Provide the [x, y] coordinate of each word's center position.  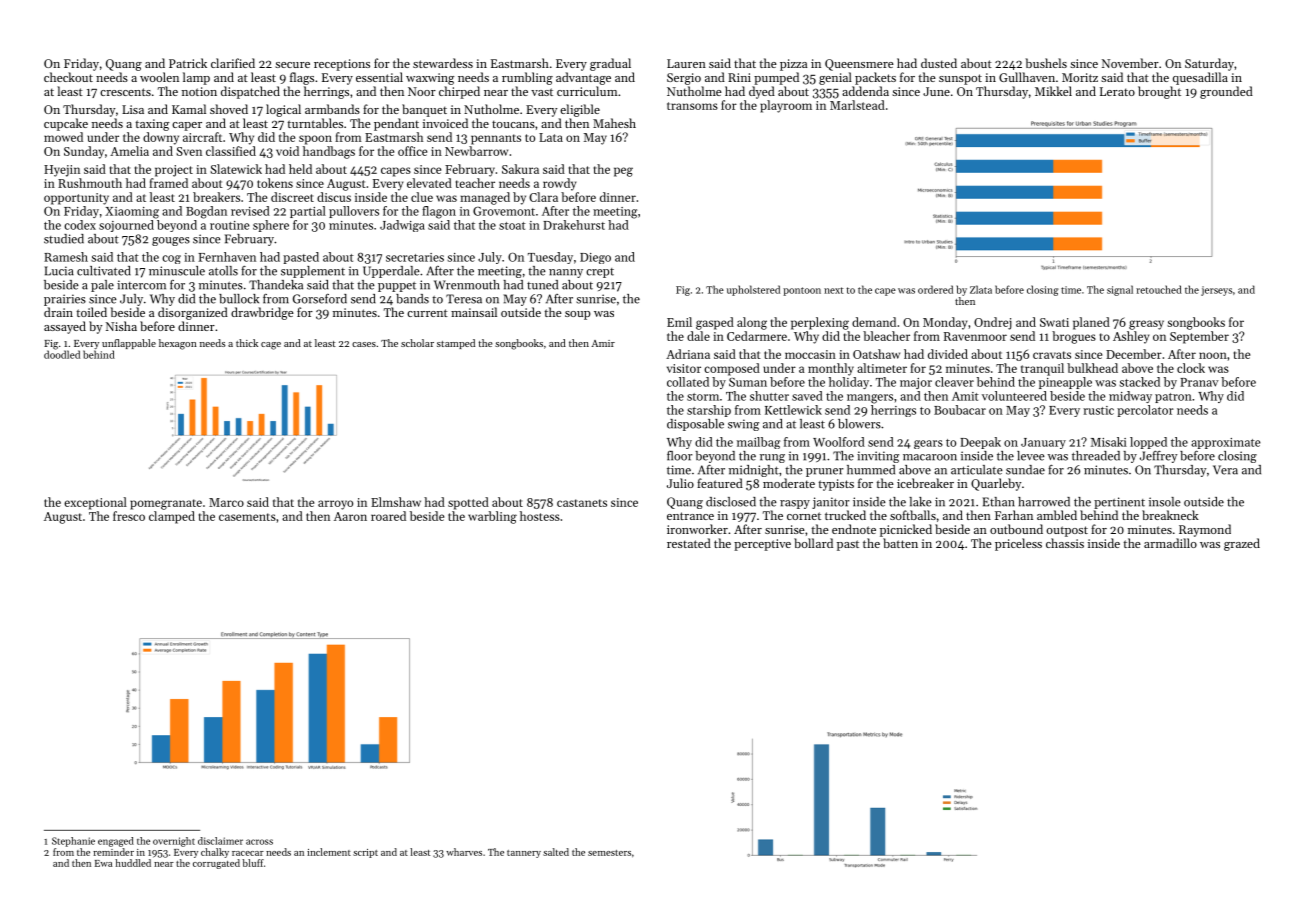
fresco [129, 516]
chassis [1065, 543]
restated [689, 543]
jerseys [1216, 291]
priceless [1018, 544]
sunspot [960, 79]
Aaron [350, 516]
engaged [116, 842]
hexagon [178, 344]
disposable [695, 425]
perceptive [762, 545]
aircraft [202, 137]
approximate [1225, 443]
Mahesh [614, 123]
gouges [171, 241]
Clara [543, 197]
